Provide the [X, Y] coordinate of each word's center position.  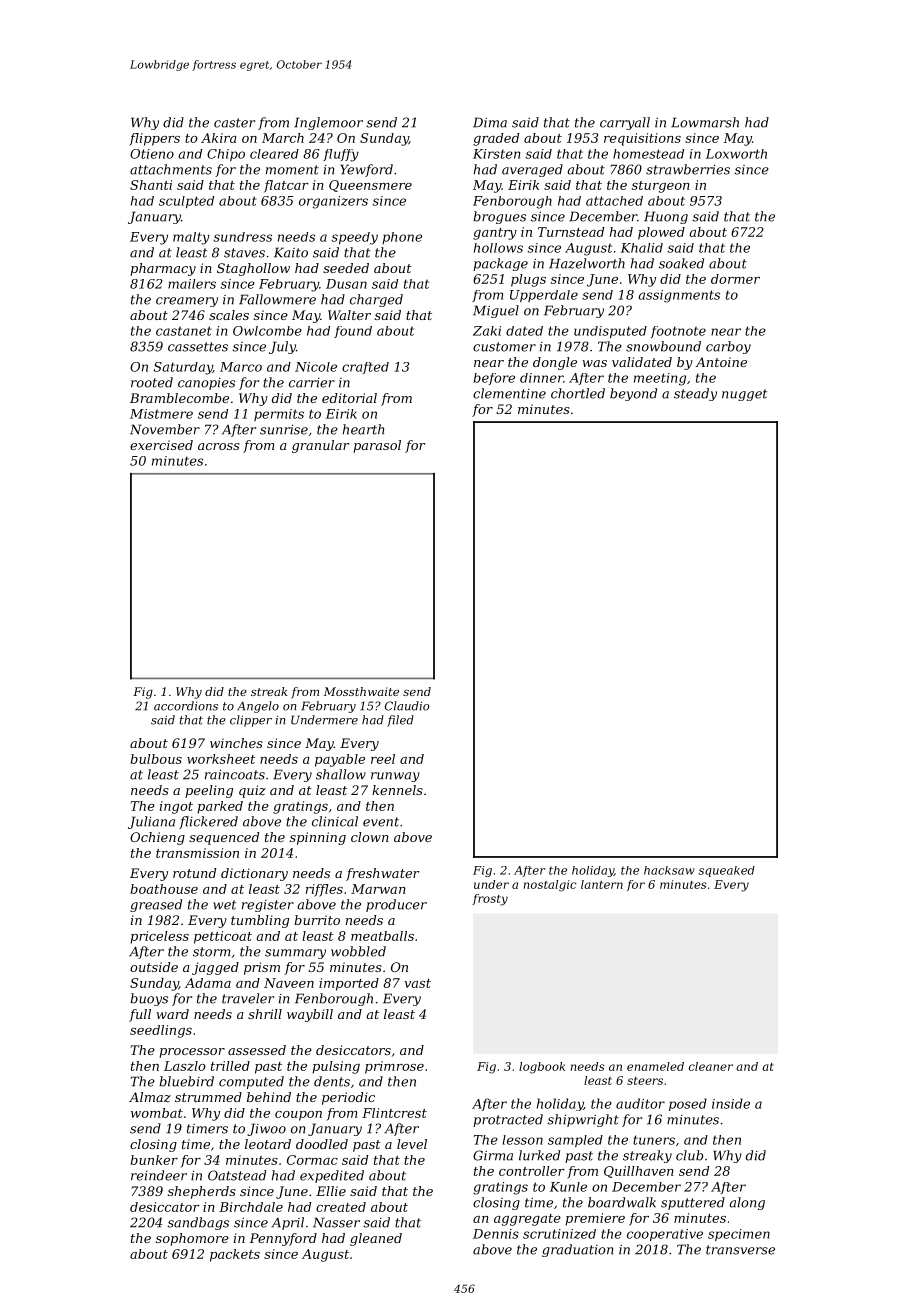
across [219, 446]
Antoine [721, 362]
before [494, 379]
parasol [377, 446]
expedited [332, 1176]
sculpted [186, 202]
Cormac [312, 1160]
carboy [728, 347]
